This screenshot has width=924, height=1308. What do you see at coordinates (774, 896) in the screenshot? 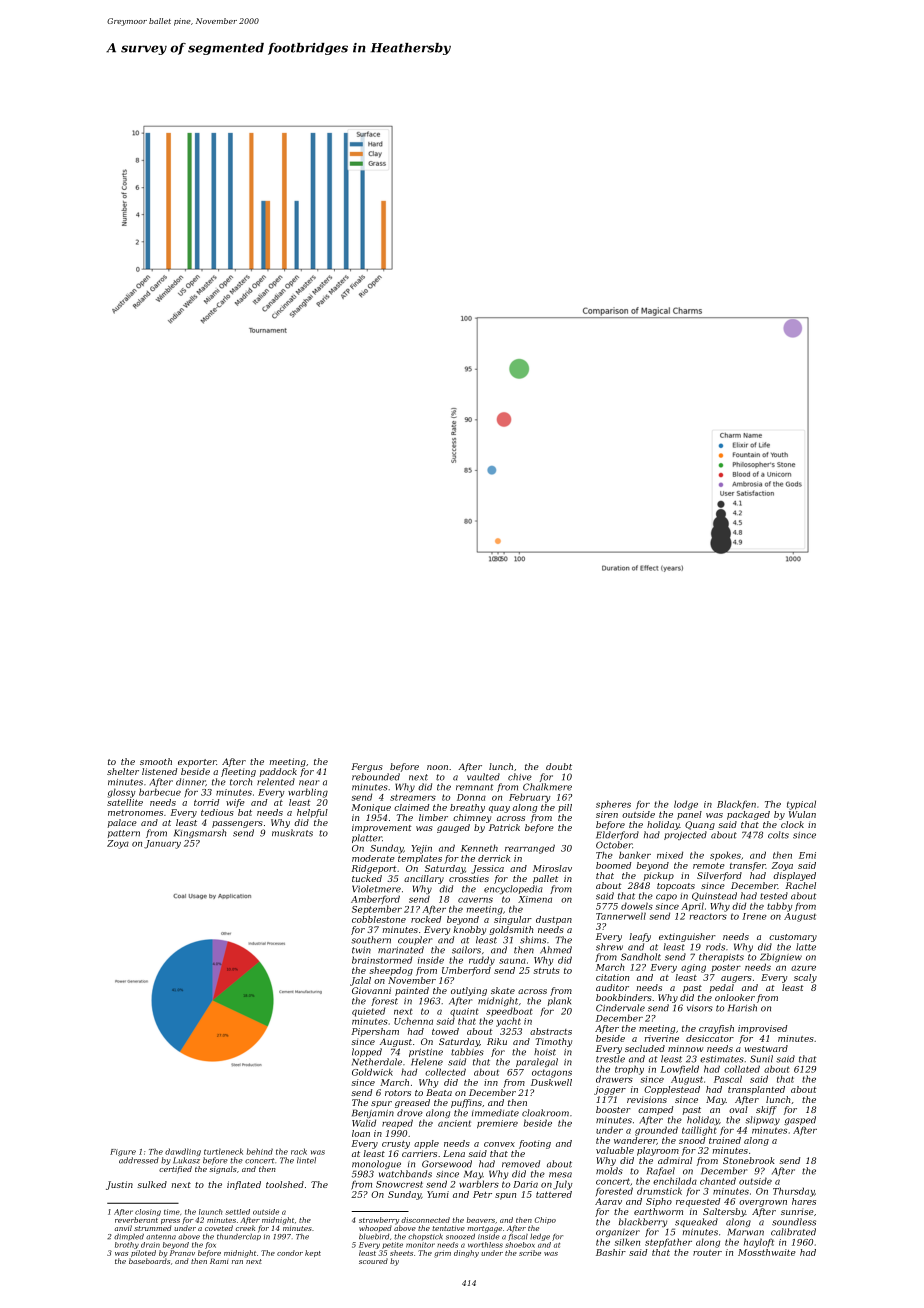
I see `tested` at bounding box center [774, 896].
